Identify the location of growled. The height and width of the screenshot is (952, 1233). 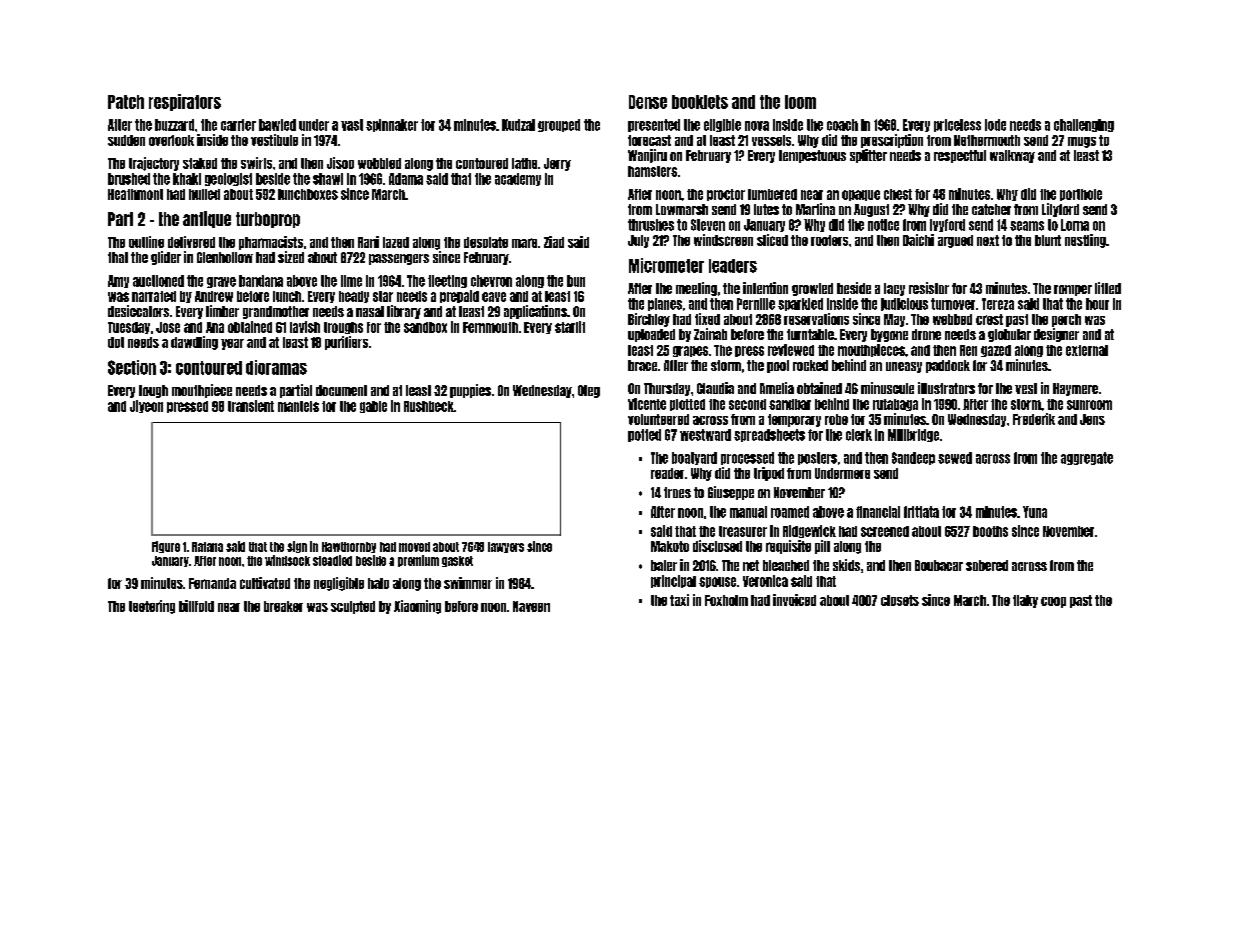
(812, 289).
